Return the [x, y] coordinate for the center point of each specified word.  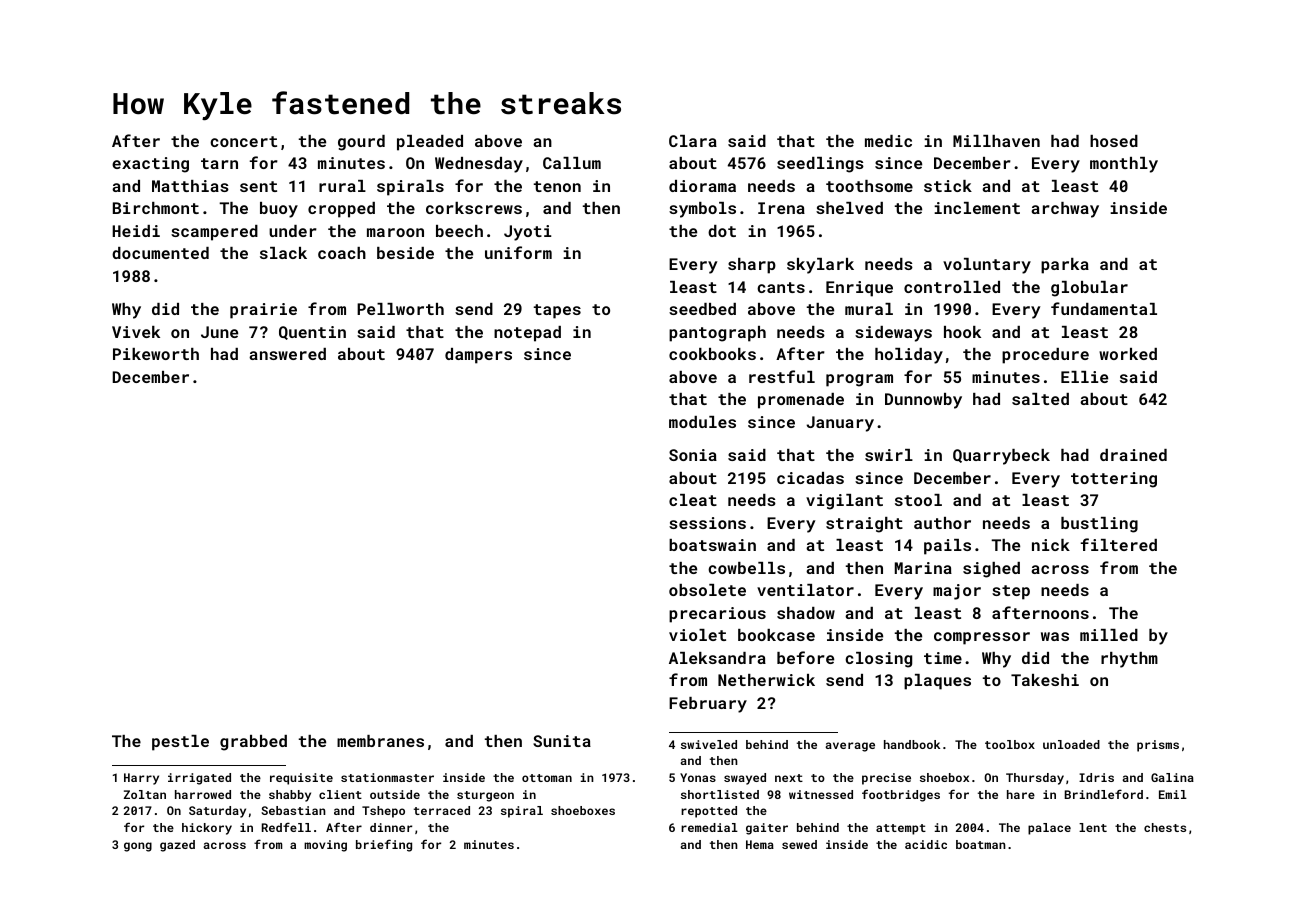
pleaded [430, 143]
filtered [1119, 544]
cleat [693, 500]
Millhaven [996, 141]
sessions [707, 523]
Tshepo [383, 812]
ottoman [547, 778]
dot [722, 231]
